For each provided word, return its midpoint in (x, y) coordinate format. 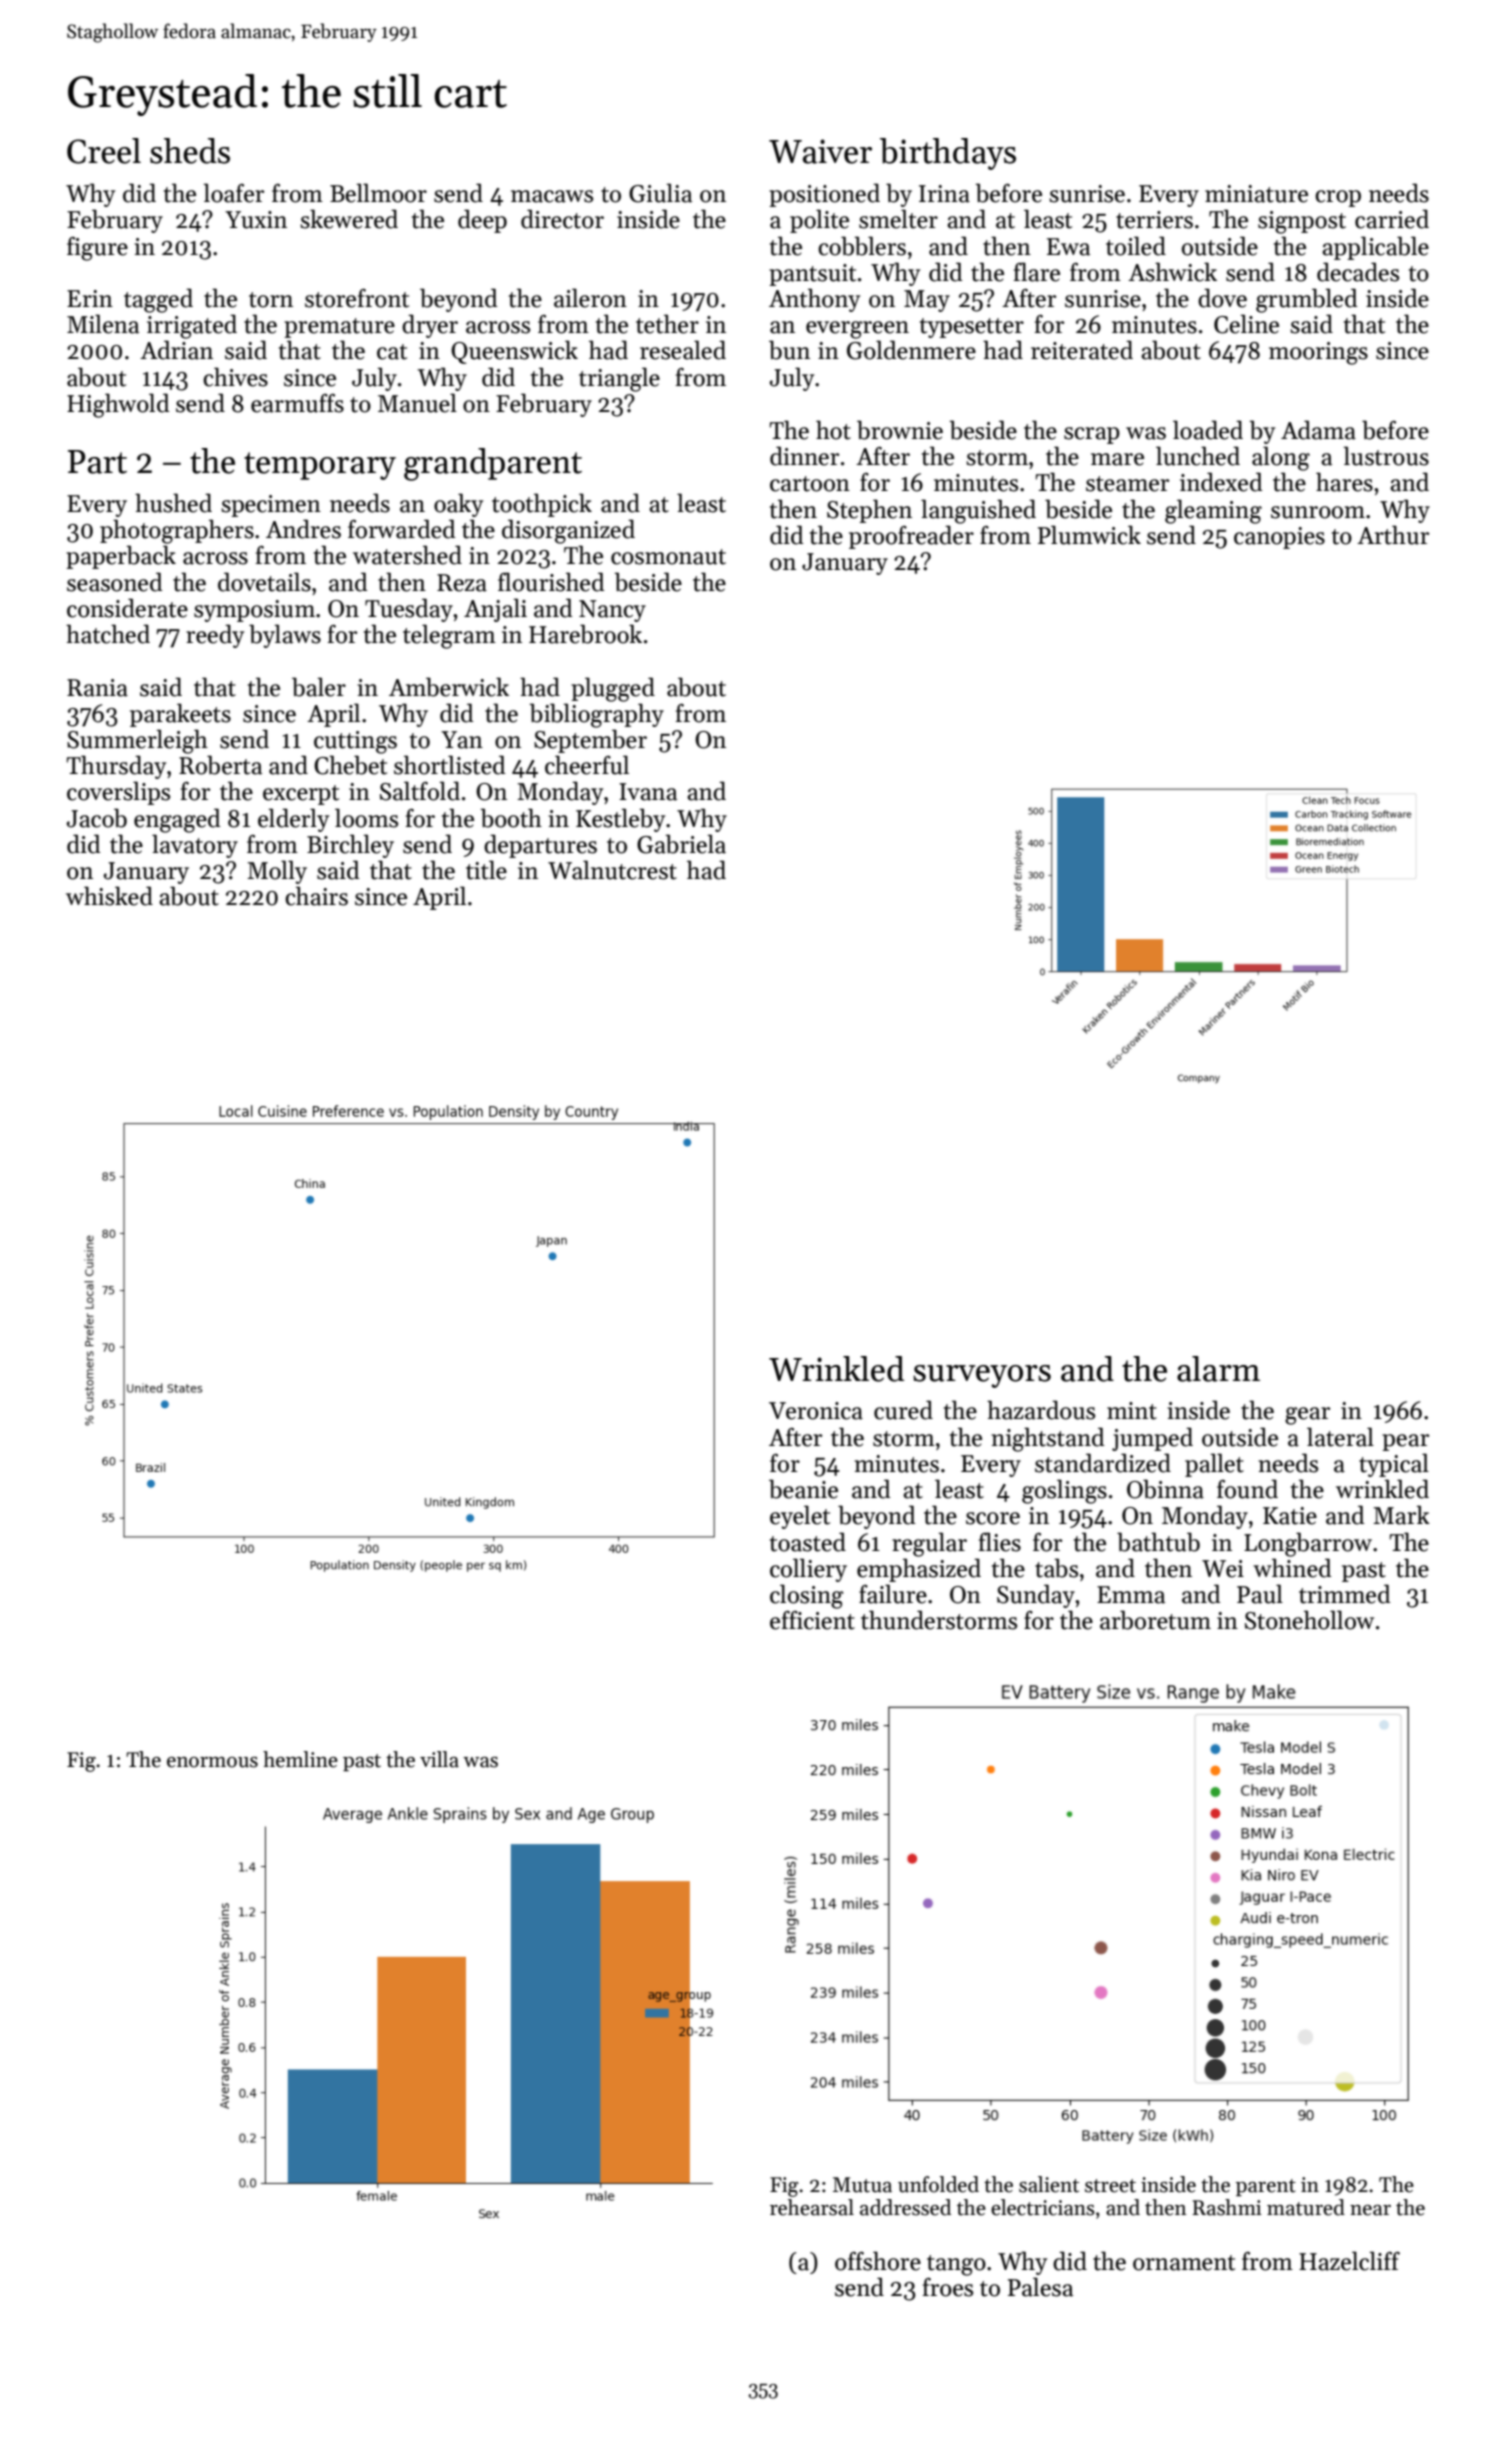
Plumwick (1089, 535)
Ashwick (1172, 272)
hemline (300, 1759)
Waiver (820, 151)
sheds (190, 151)
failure (893, 1594)
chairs (316, 896)
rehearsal (812, 2207)
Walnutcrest (612, 870)
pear (1405, 1442)
